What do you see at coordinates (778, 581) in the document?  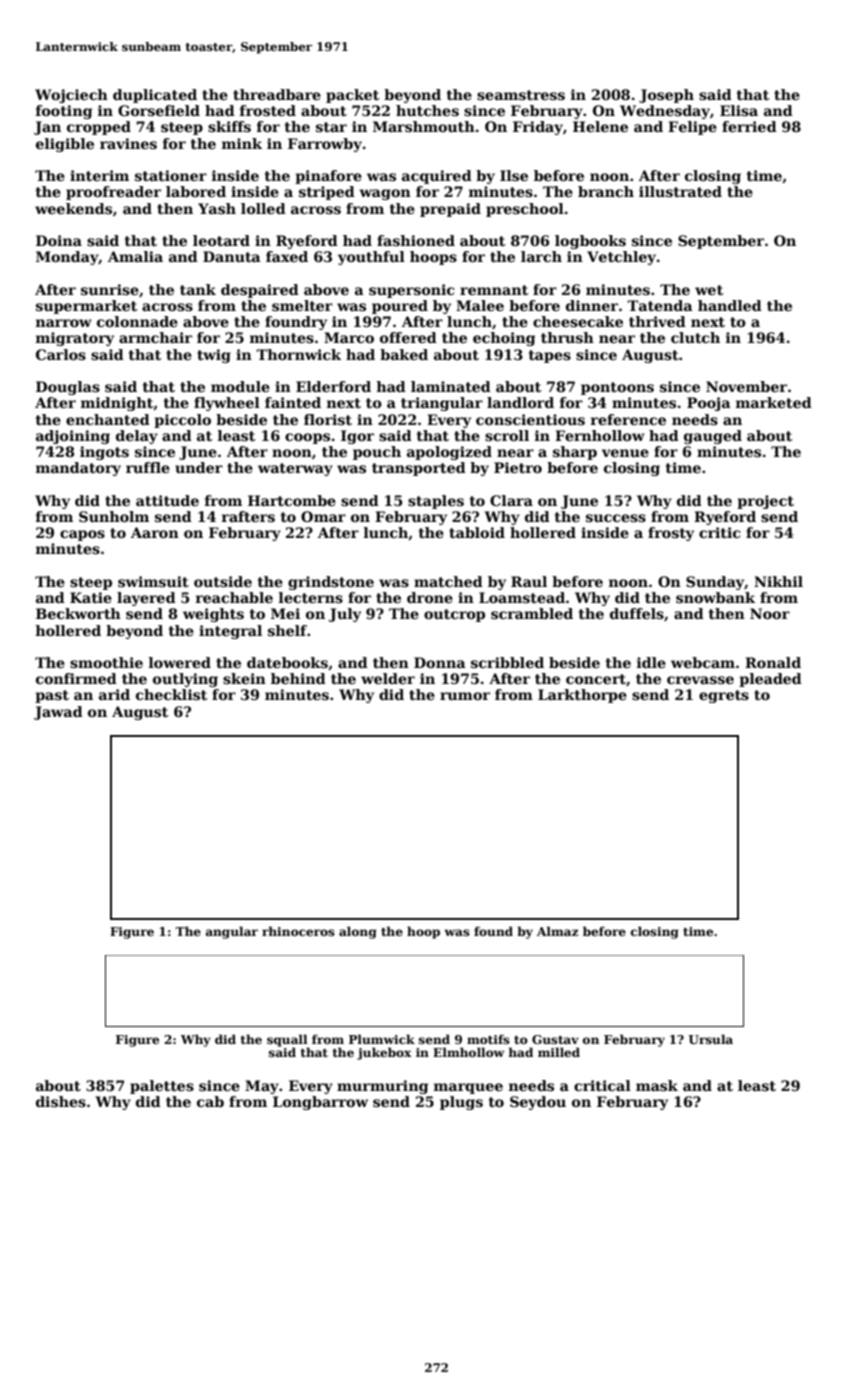 I see `Nikhil` at bounding box center [778, 581].
